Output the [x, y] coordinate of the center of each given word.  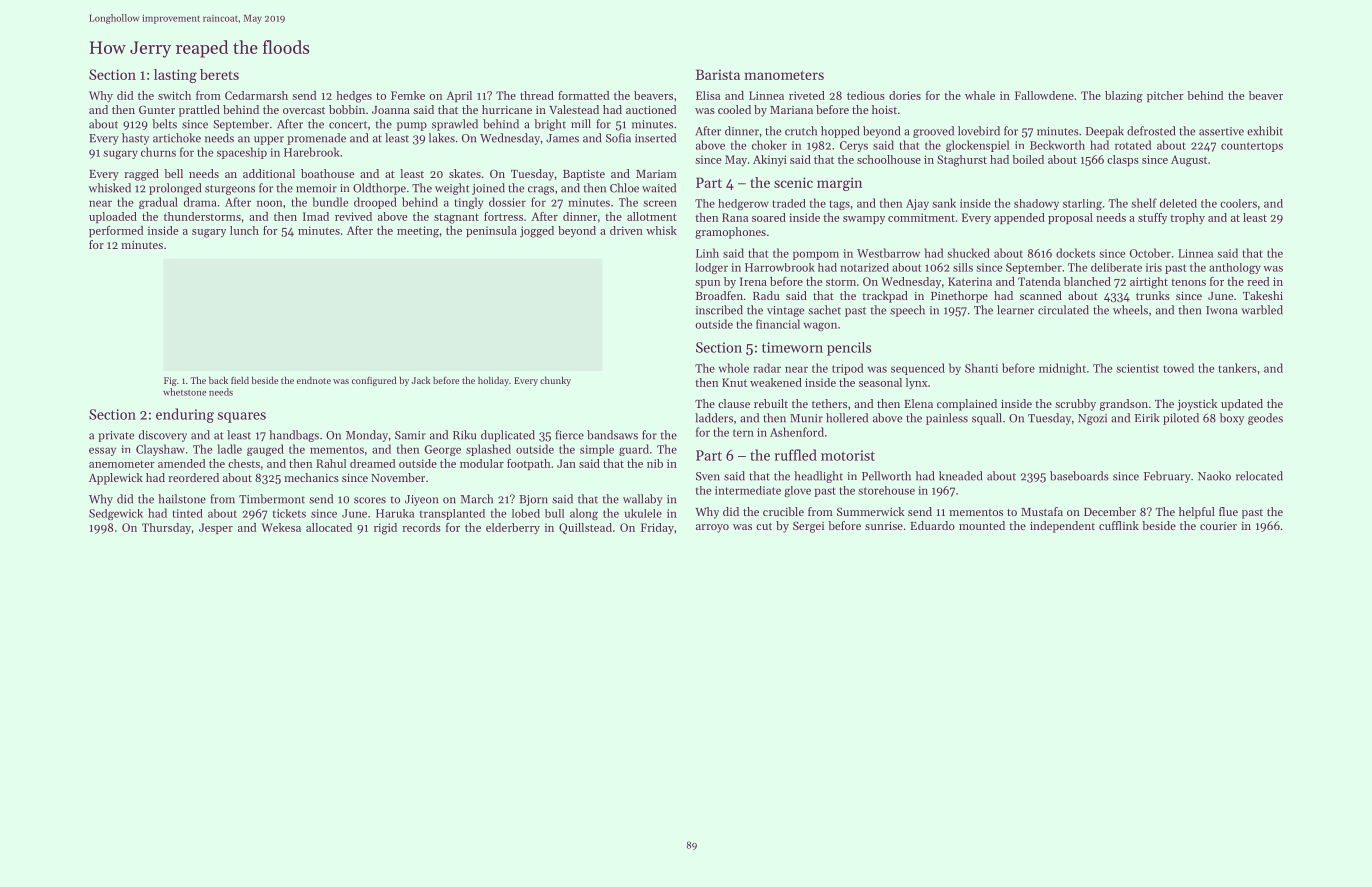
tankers [1237, 368]
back [218, 380]
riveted [807, 95]
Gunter [157, 109]
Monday [367, 436]
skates [465, 173]
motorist [848, 455]
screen [660, 203]
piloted [1181, 419]
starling [1082, 204]
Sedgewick [116, 514]
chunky [555, 381]
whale [980, 95]
